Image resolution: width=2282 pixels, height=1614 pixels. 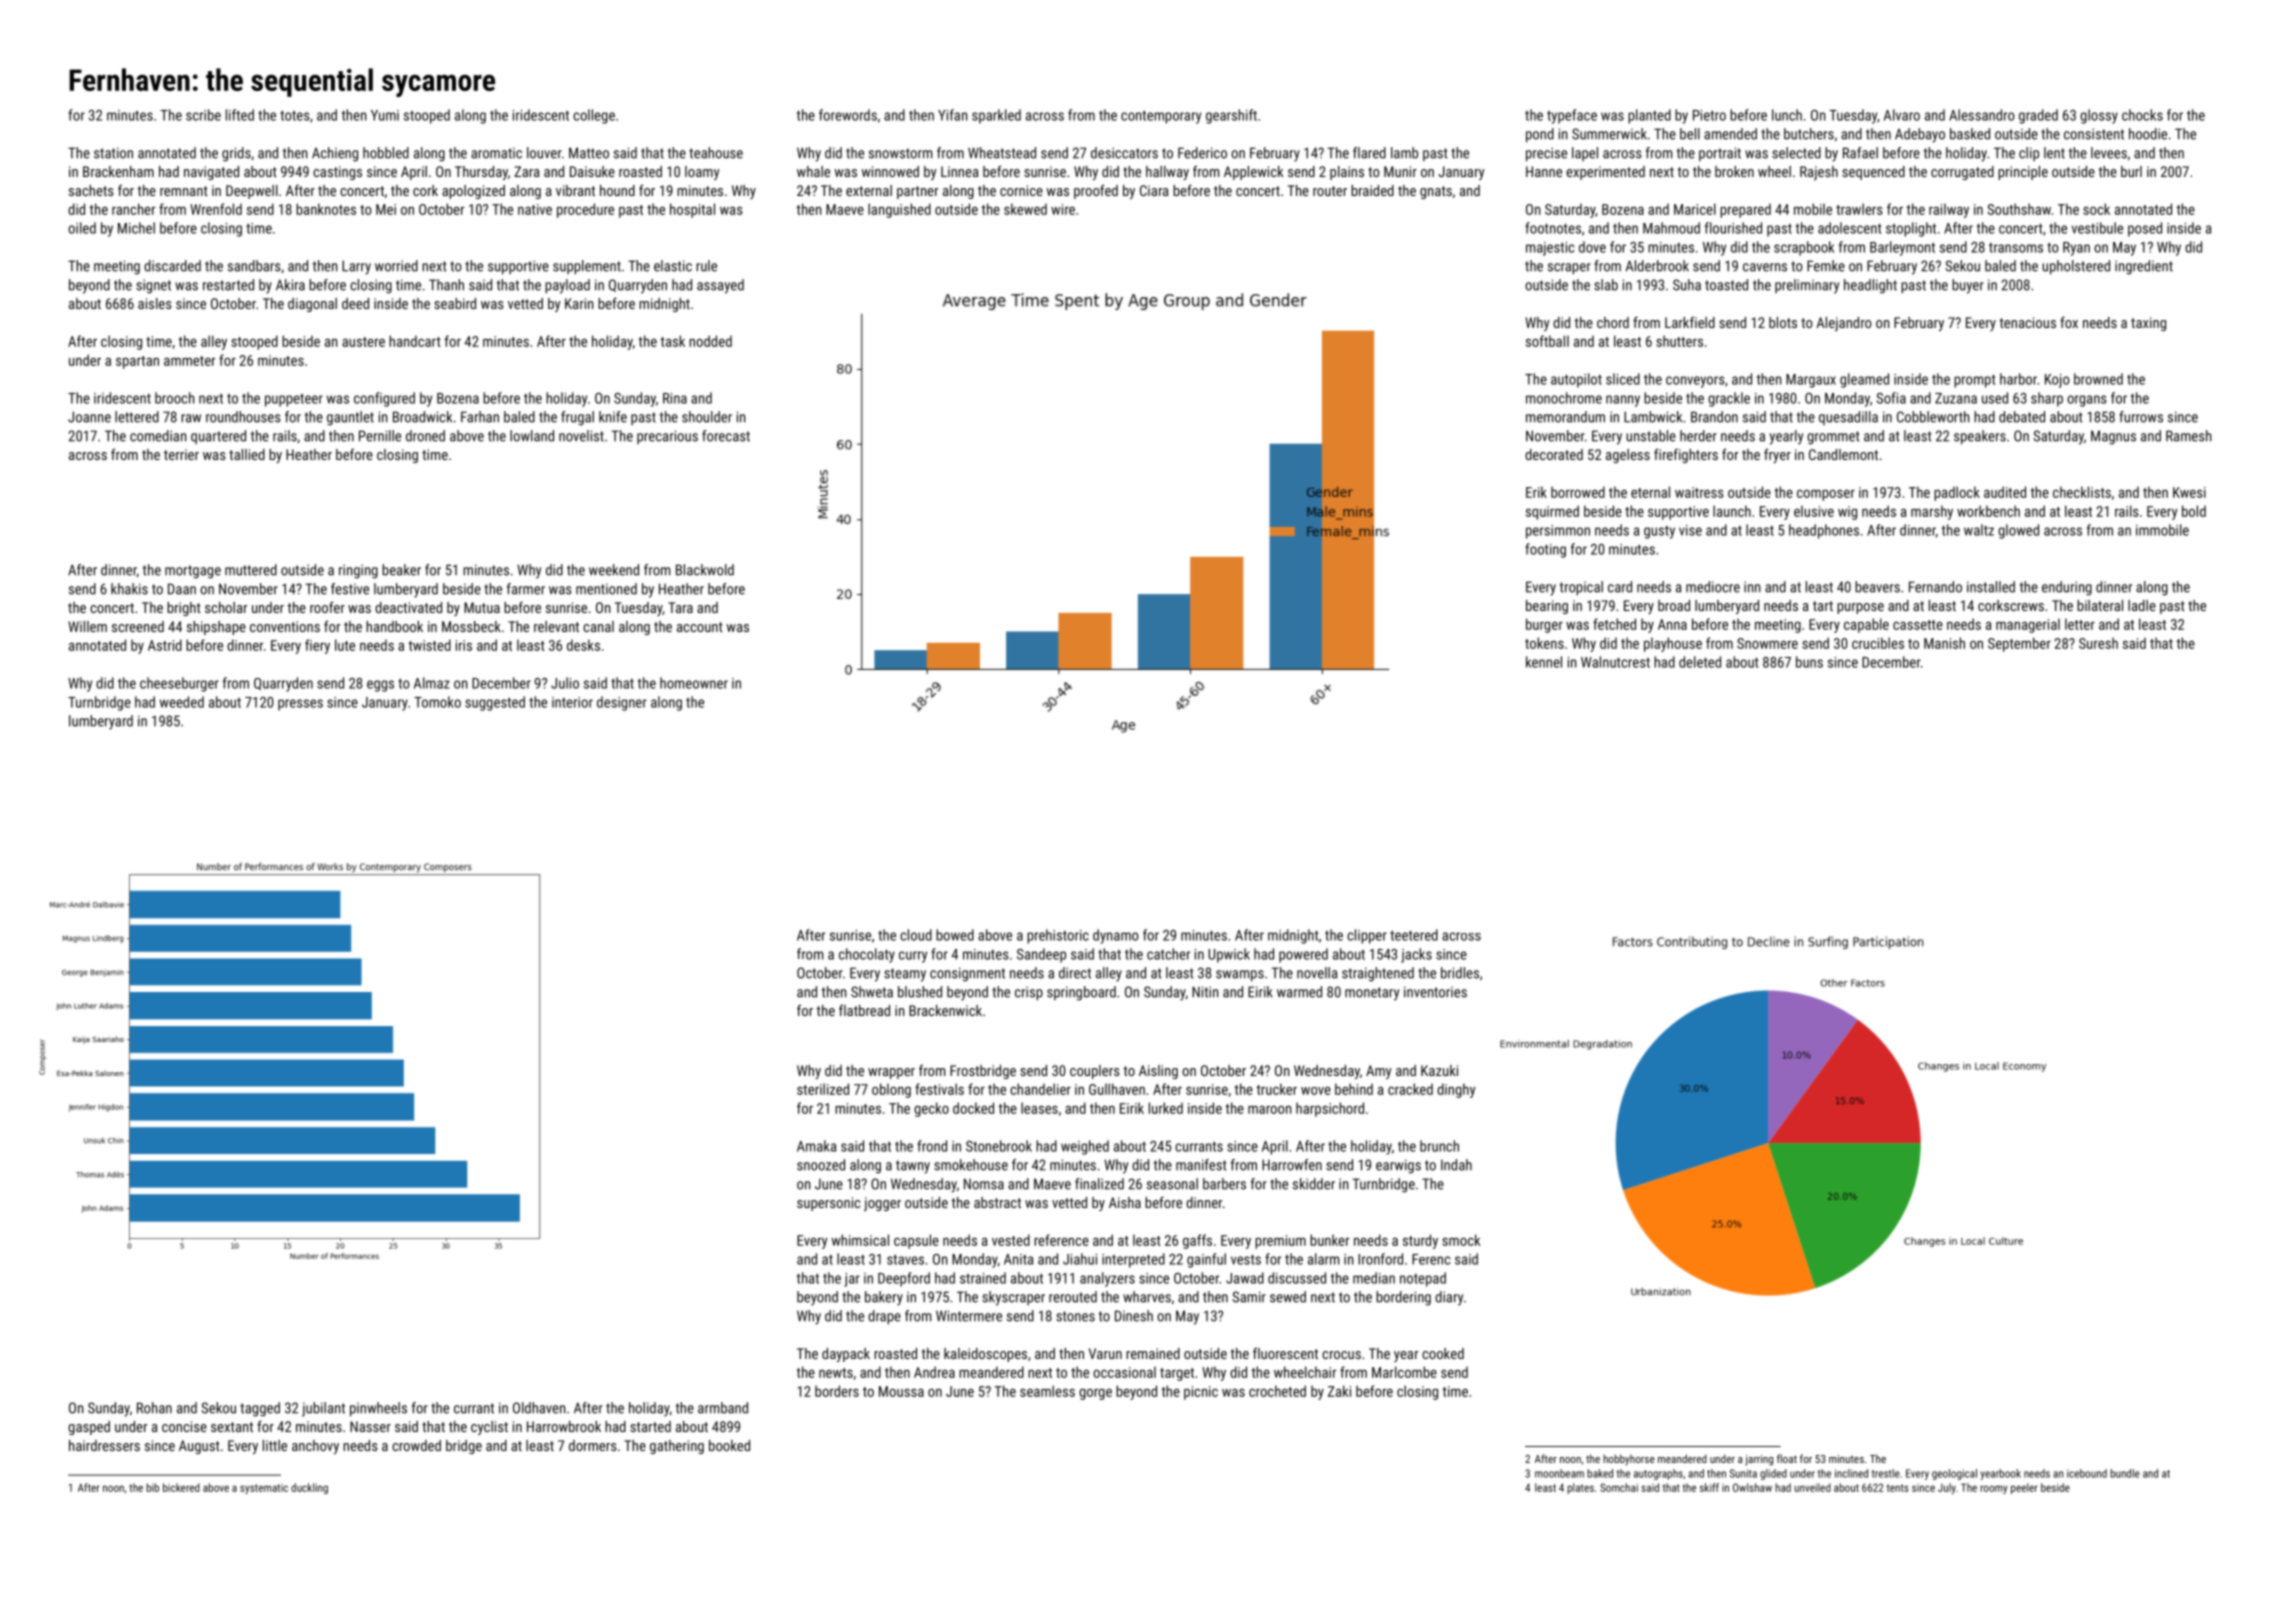 What do you see at coordinates (1456, 1090) in the screenshot?
I see `dinghy` at bounding box center [1456, 1090].
